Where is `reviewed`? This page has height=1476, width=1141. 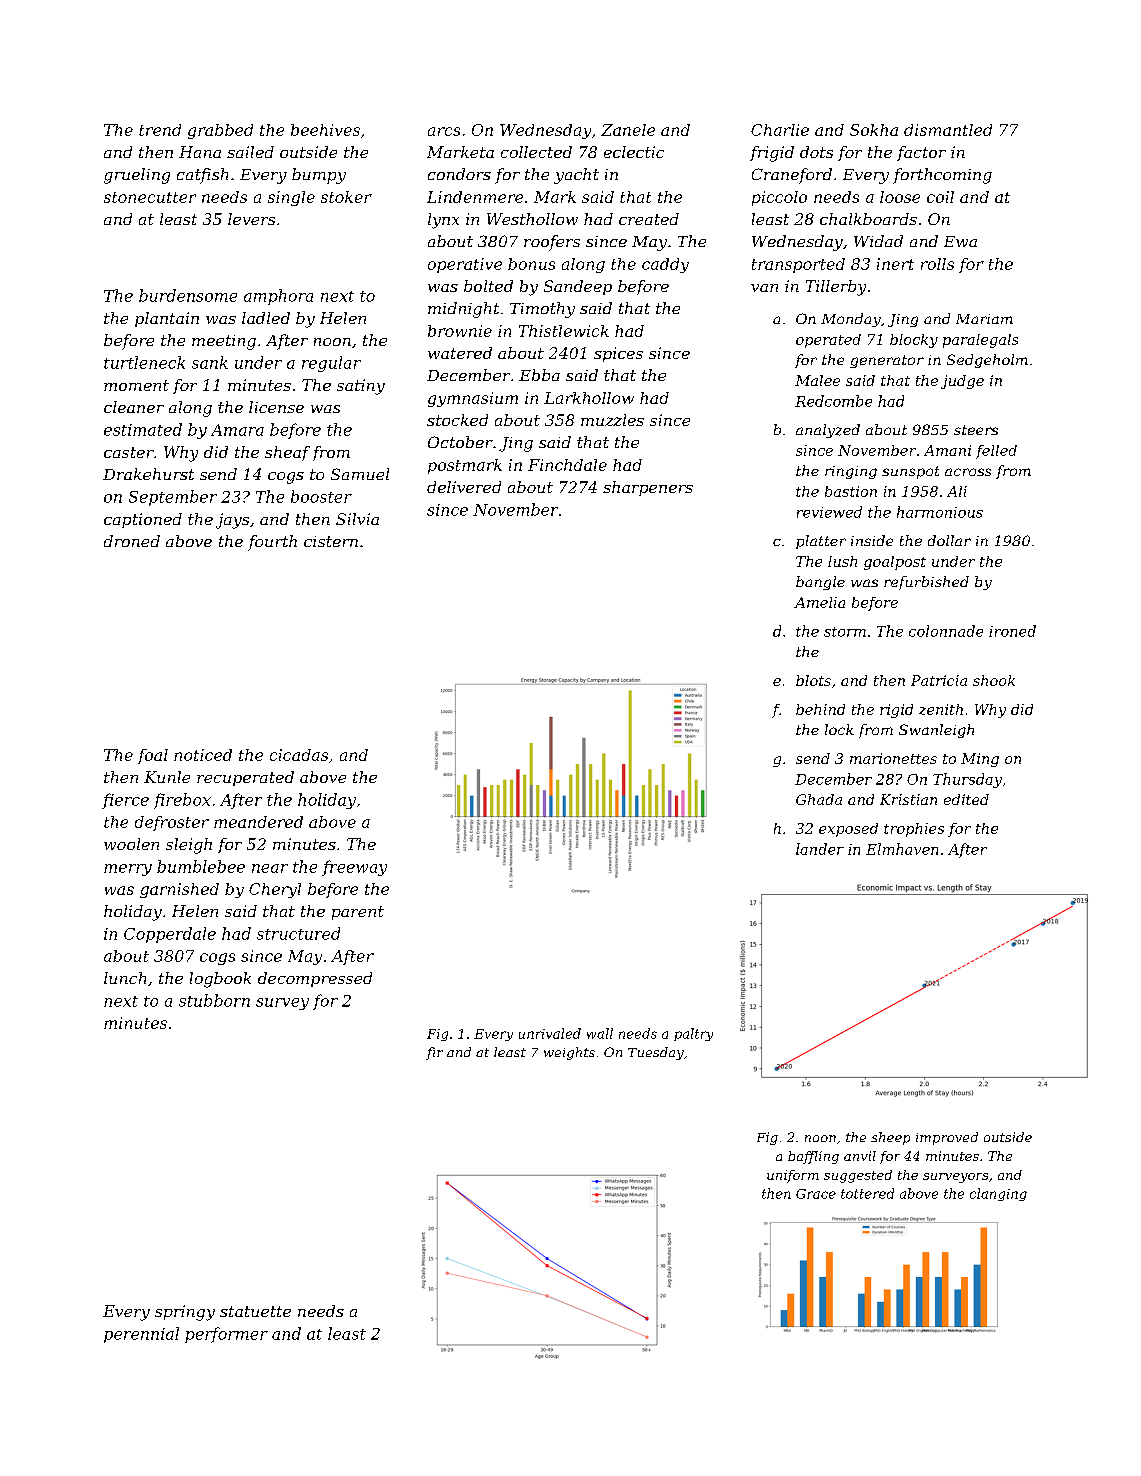 reviewed is located at coordinates (829, 512).
